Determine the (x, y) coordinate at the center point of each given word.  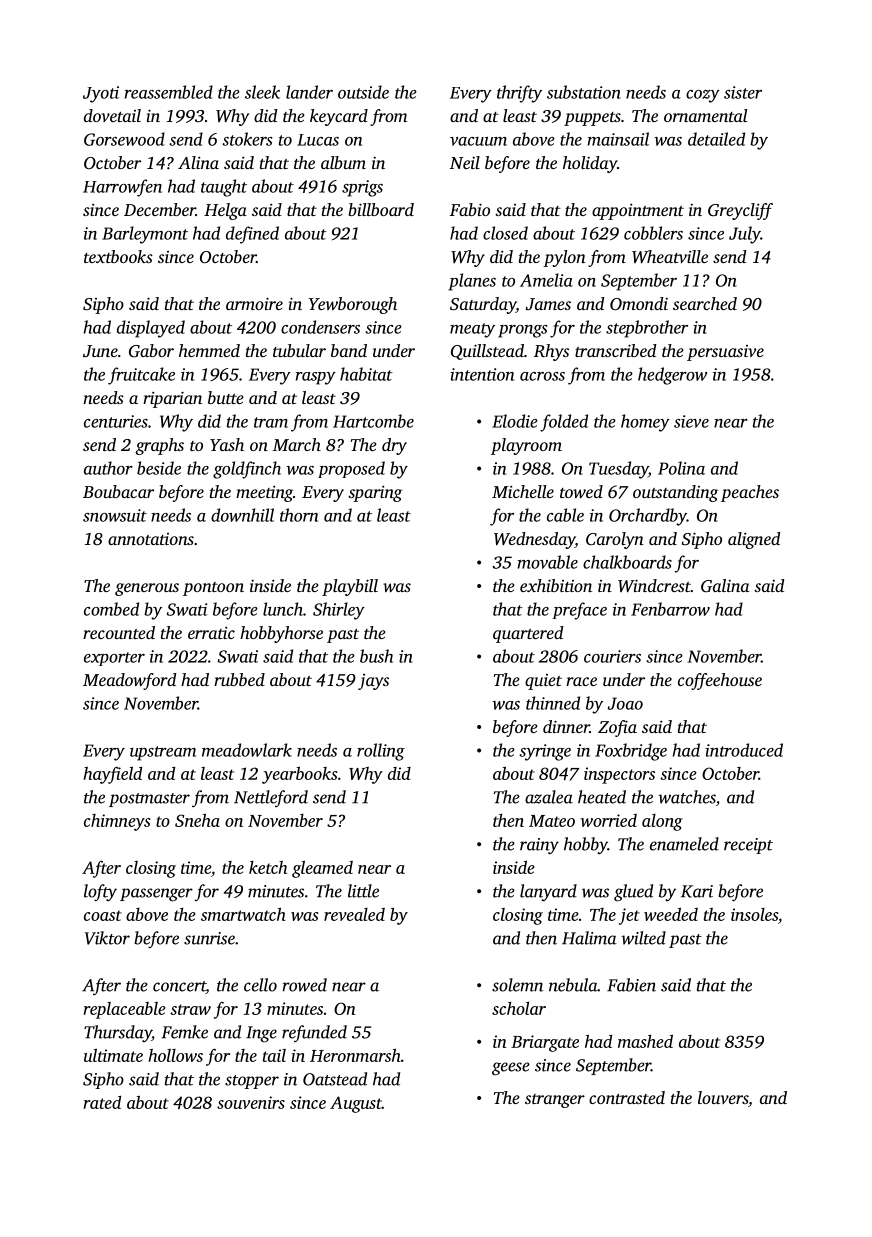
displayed (151, 329)
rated (102, 1102)
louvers (723, 1097)
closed (505, 233)
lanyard (548, 892)
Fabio (470, 209)
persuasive (725, 353)
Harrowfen (122, 188)
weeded (671, 914)
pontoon (213, 589)
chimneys (117, 822)
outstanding (675, 493)
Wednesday (534, 540)
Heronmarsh (355, 1055)
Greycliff (740, 211)
